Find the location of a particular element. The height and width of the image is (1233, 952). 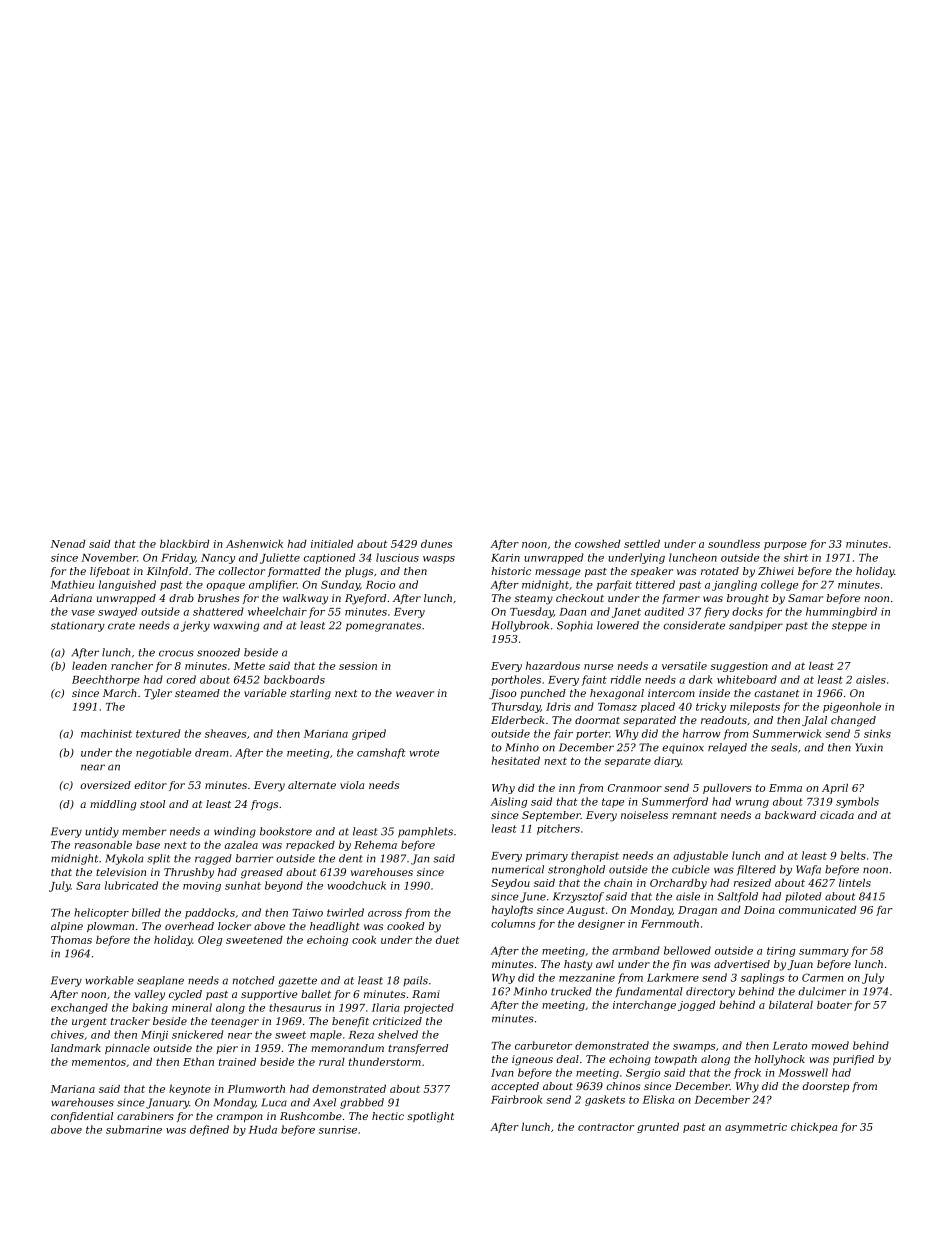

untidy is located at coordinates (102, 832).
